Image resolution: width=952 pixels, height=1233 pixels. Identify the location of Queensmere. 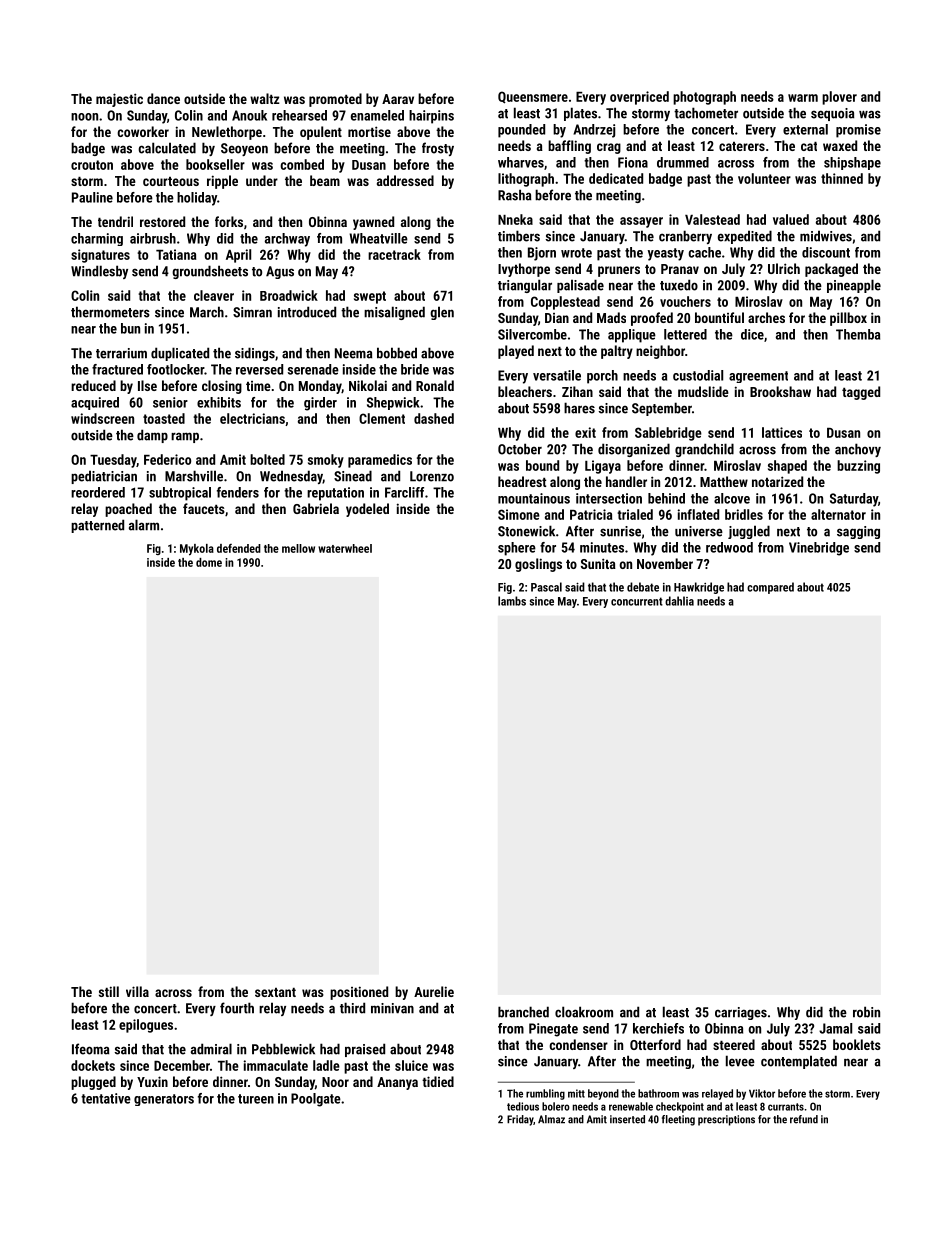
(533, 97).
